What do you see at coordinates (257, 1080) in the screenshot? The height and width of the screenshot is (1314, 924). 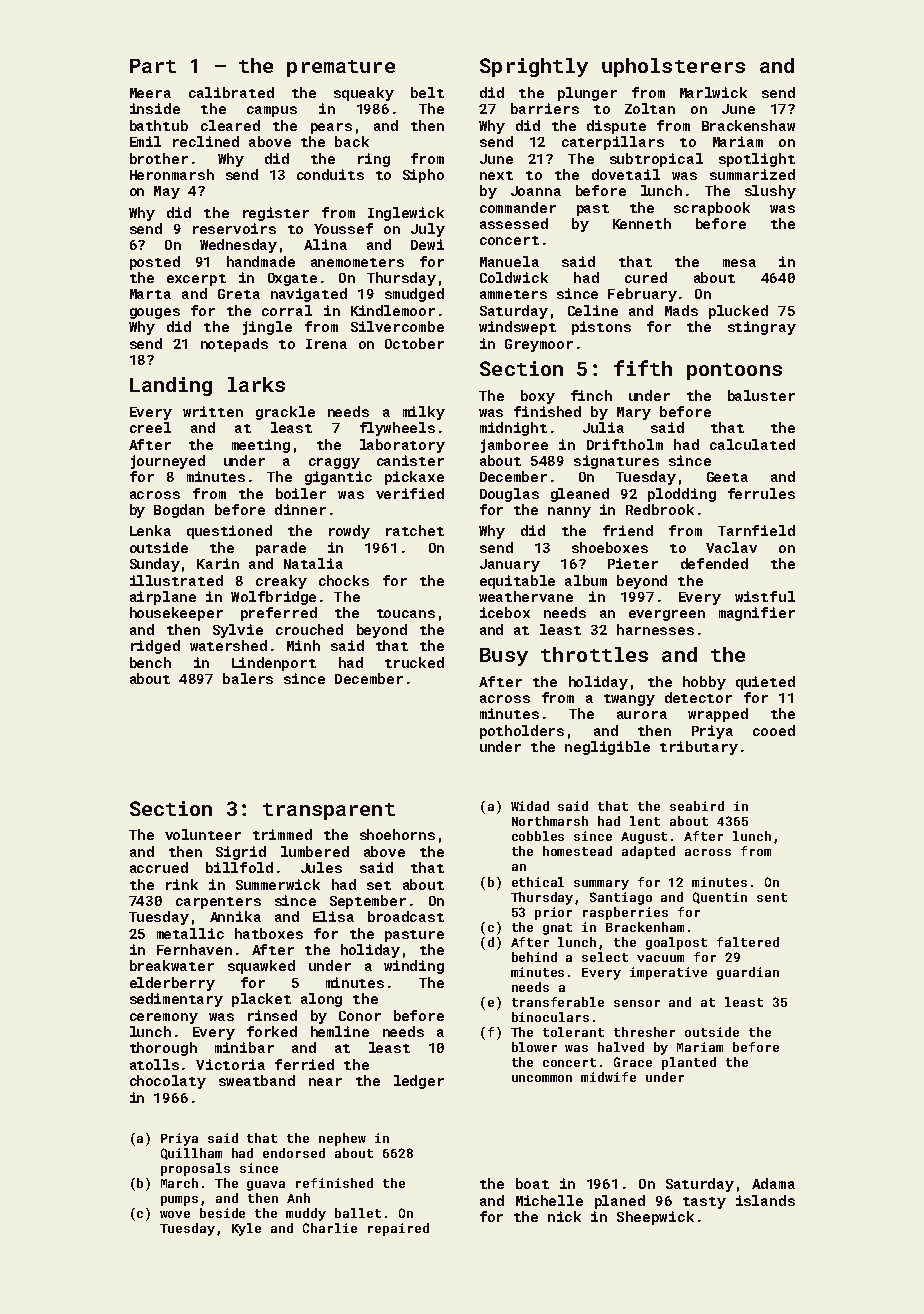 I see `sweatband` at bounding box center [257, 1080].
